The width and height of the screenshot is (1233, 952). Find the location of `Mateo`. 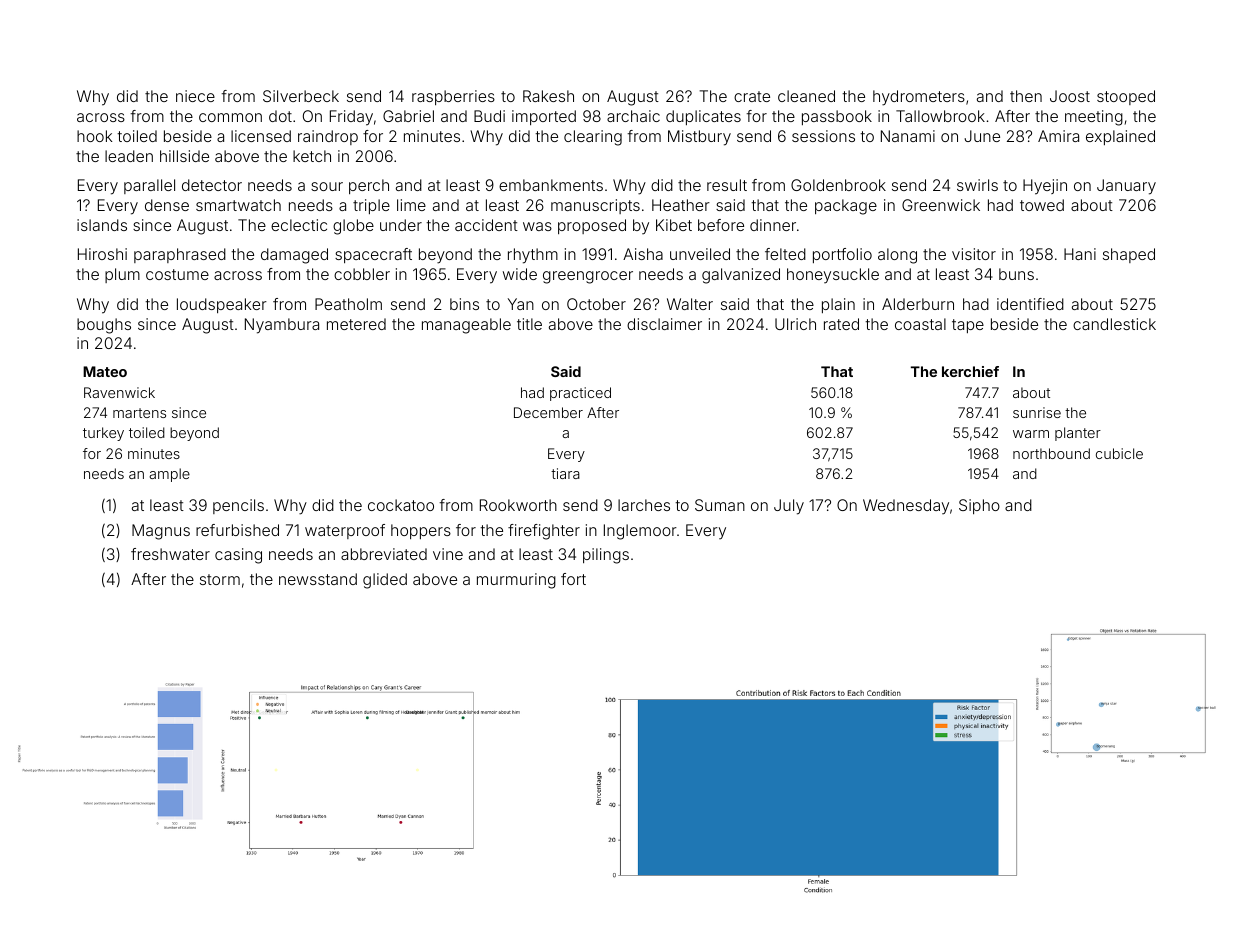

Mateo is located at coordinates (105, 371).
